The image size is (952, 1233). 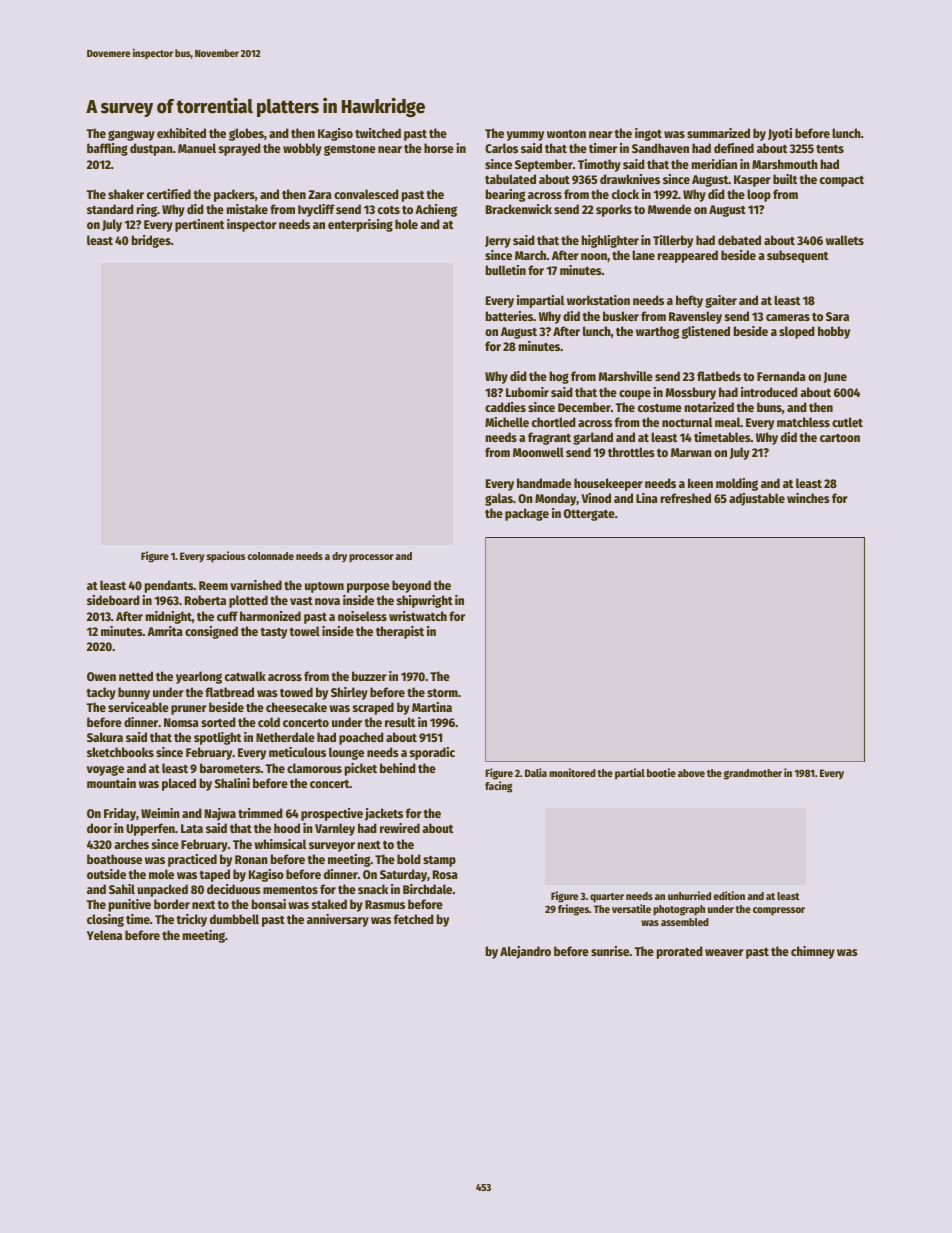 I want to click on package, so click(x=527, y=514).
